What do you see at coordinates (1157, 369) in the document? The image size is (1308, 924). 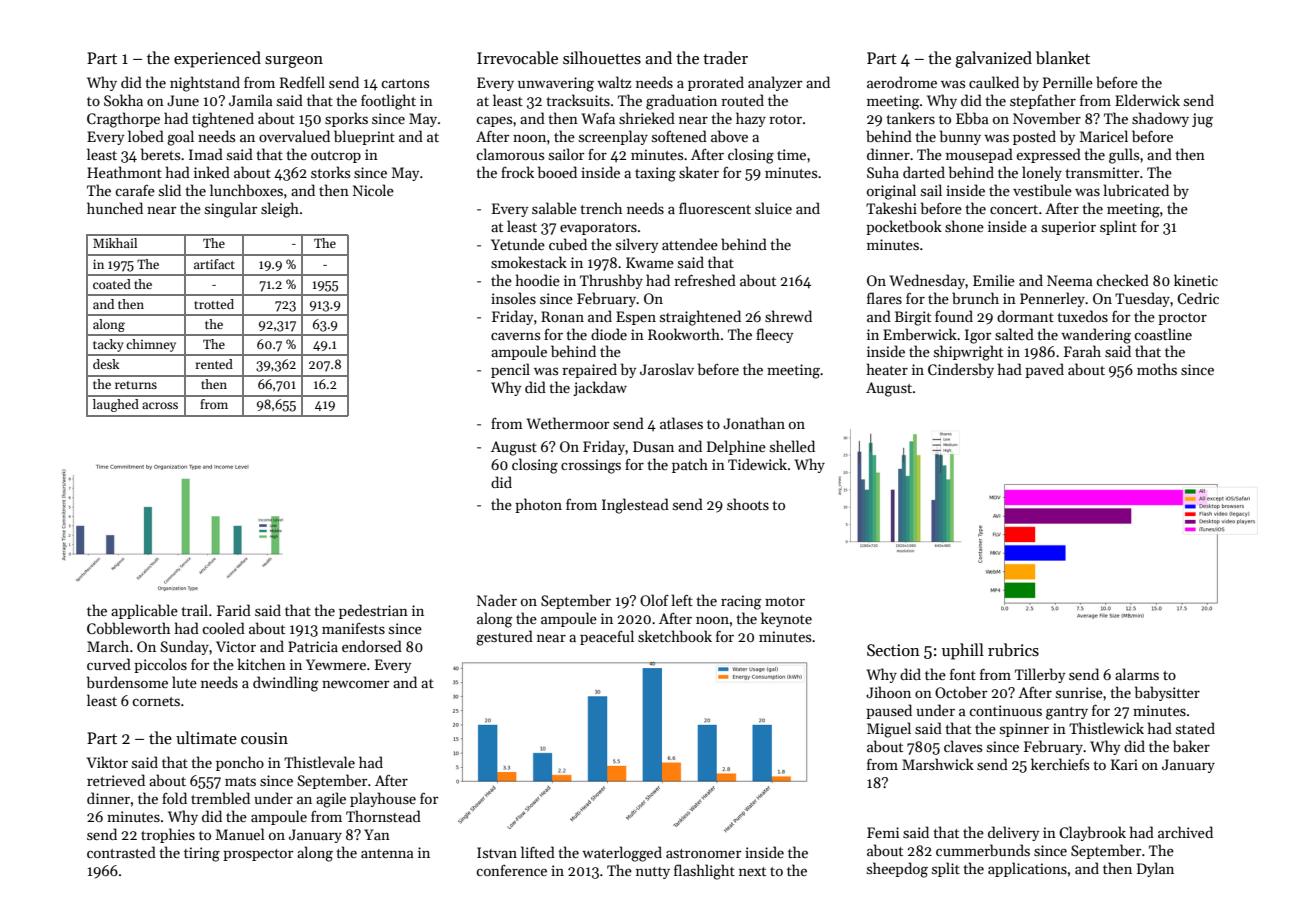 I see `moths` at bounding box center [1157, 369].
